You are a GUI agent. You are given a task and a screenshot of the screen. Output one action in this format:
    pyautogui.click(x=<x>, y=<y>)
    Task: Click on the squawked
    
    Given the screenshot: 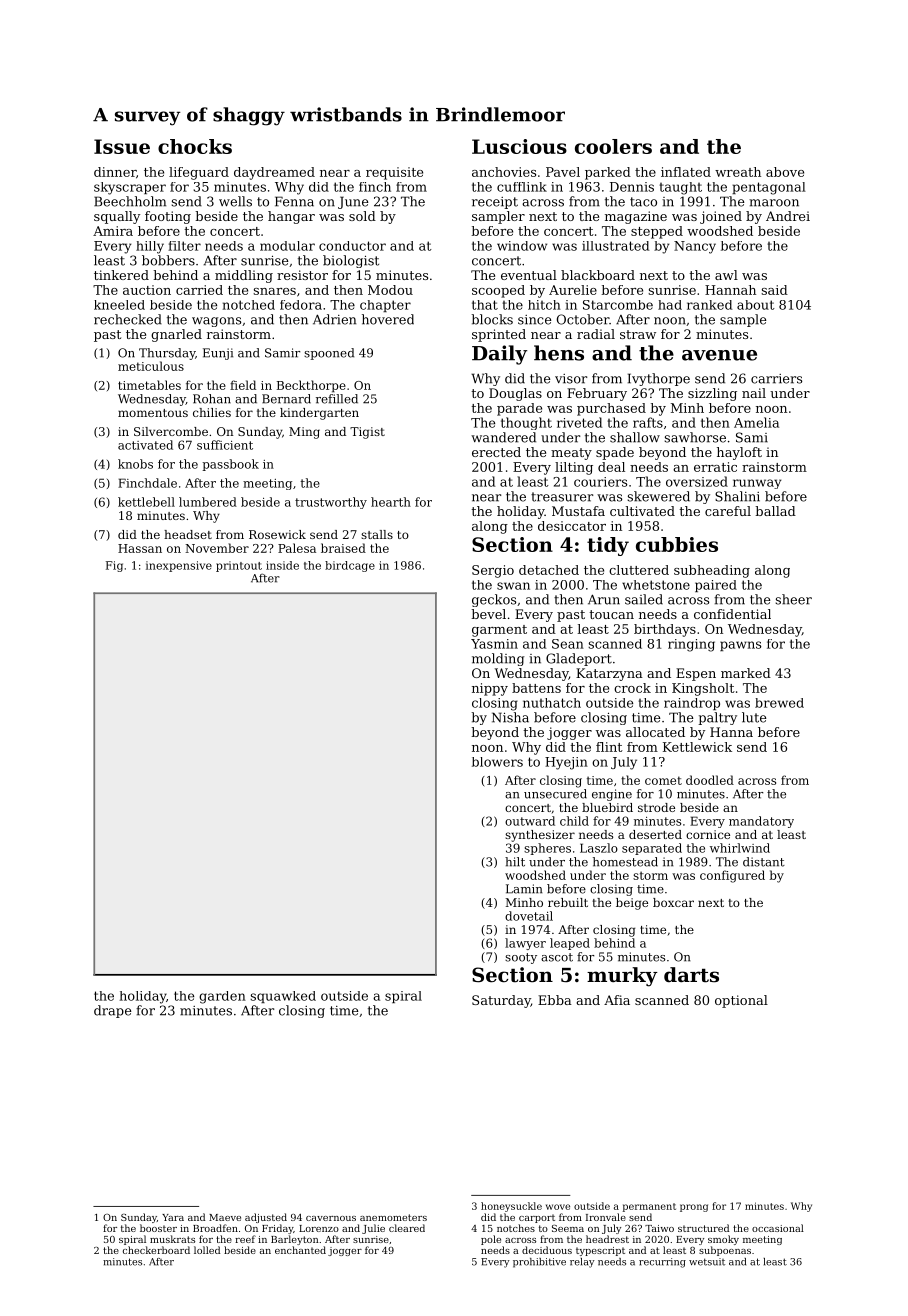 What is the action you would take?
    pyautogui.click(x=283, y=997)
